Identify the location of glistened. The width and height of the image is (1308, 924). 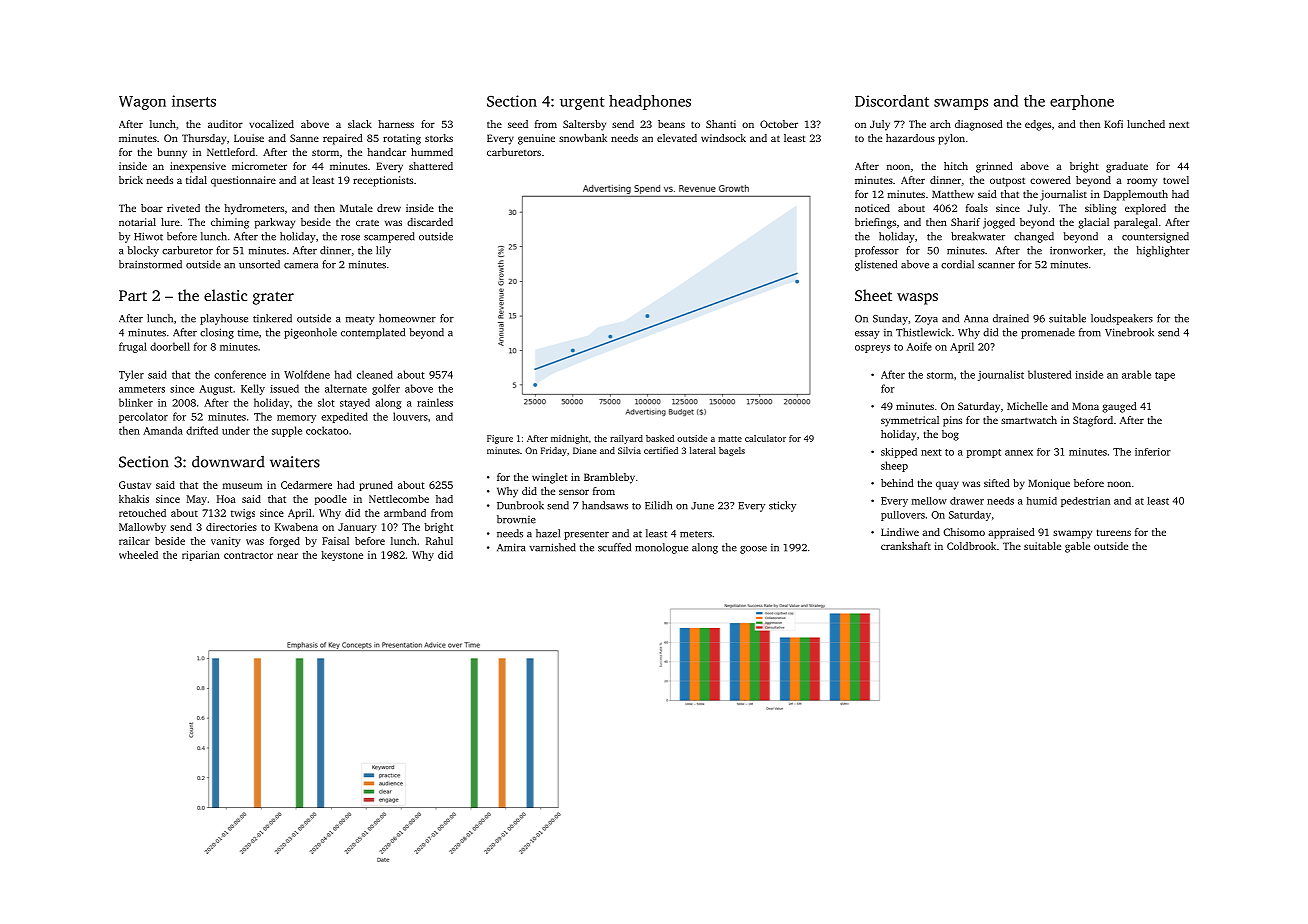
(876, 265).
